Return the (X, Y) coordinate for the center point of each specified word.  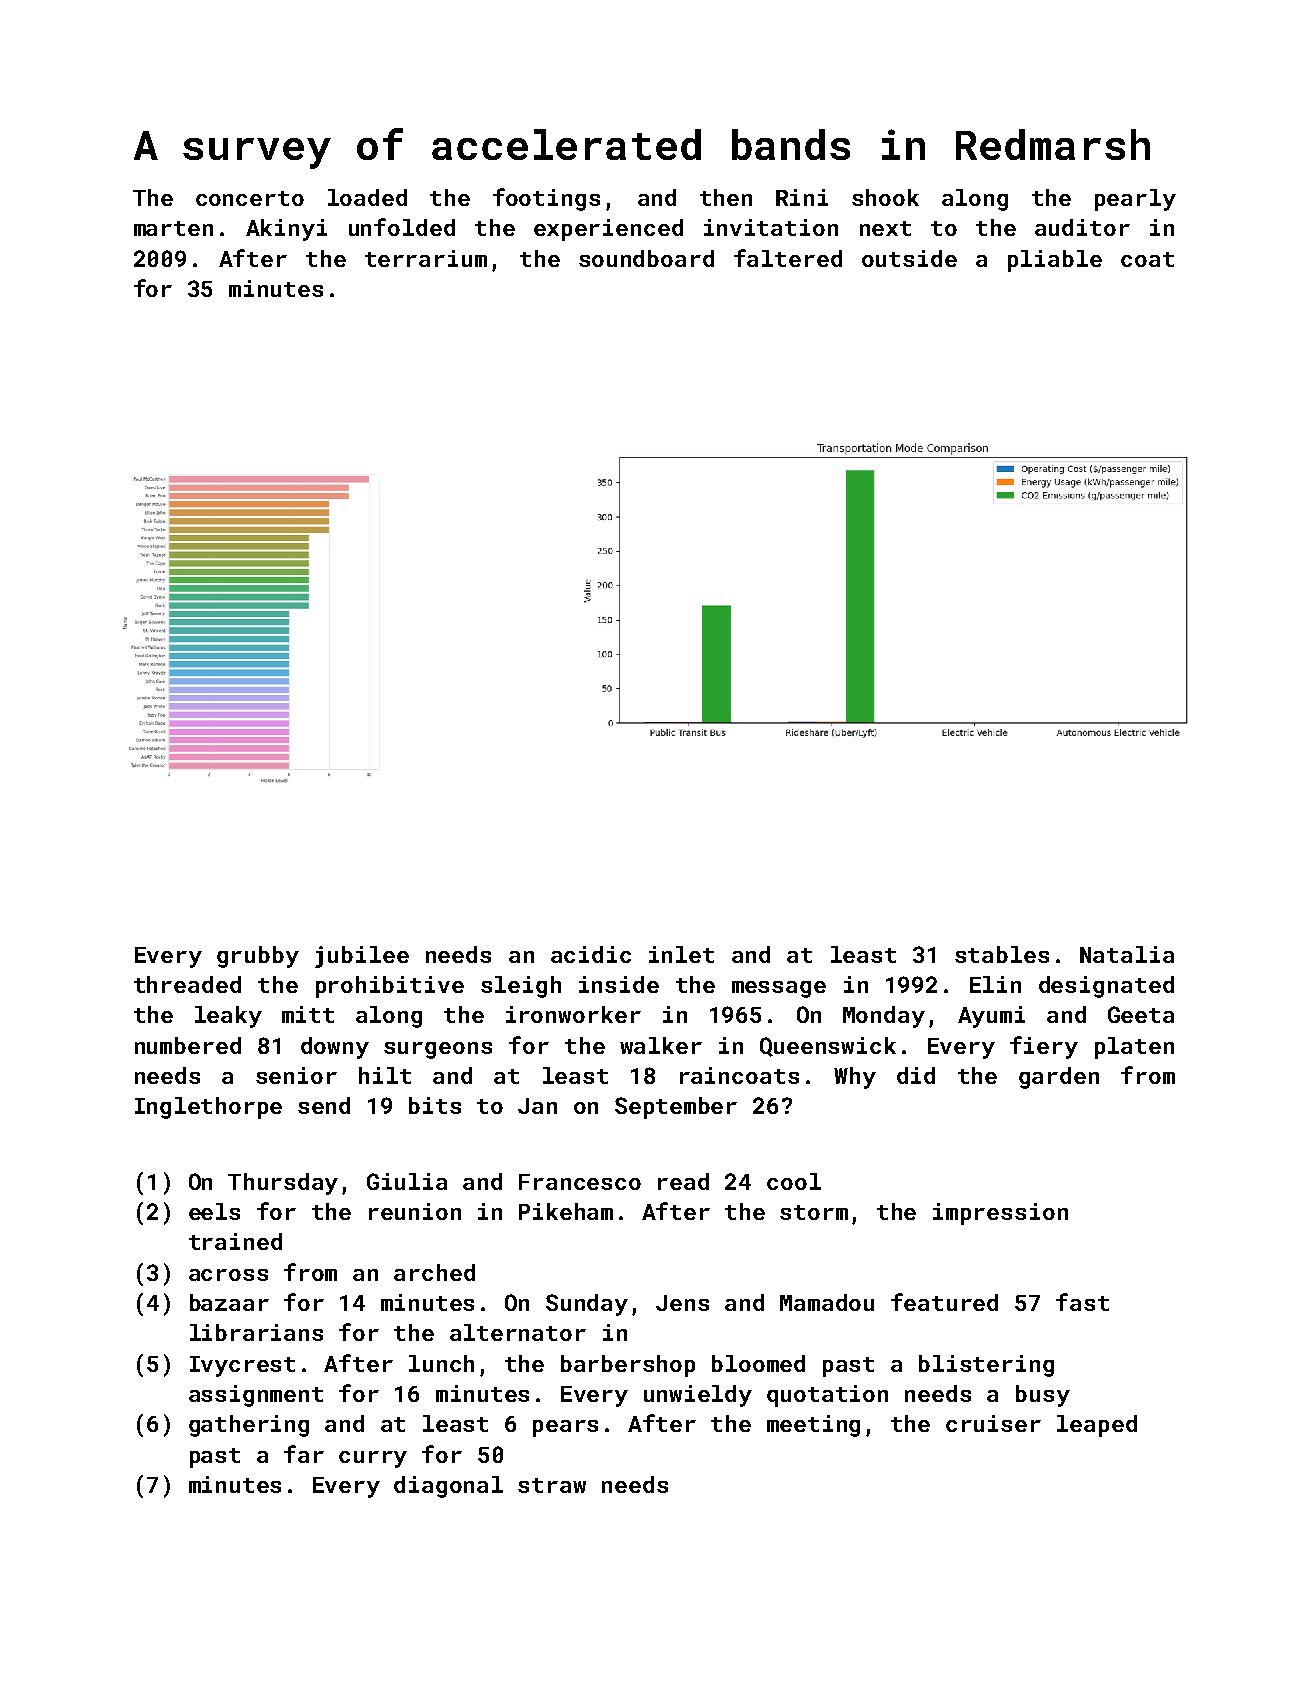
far (304, 1454)
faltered (788, 258)
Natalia (1127, 954)
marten (173, 228)
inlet (681, 954)
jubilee (362, 957)
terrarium (426, 258)
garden (1059, 1078)
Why (855, 1078)
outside (909, 258)
